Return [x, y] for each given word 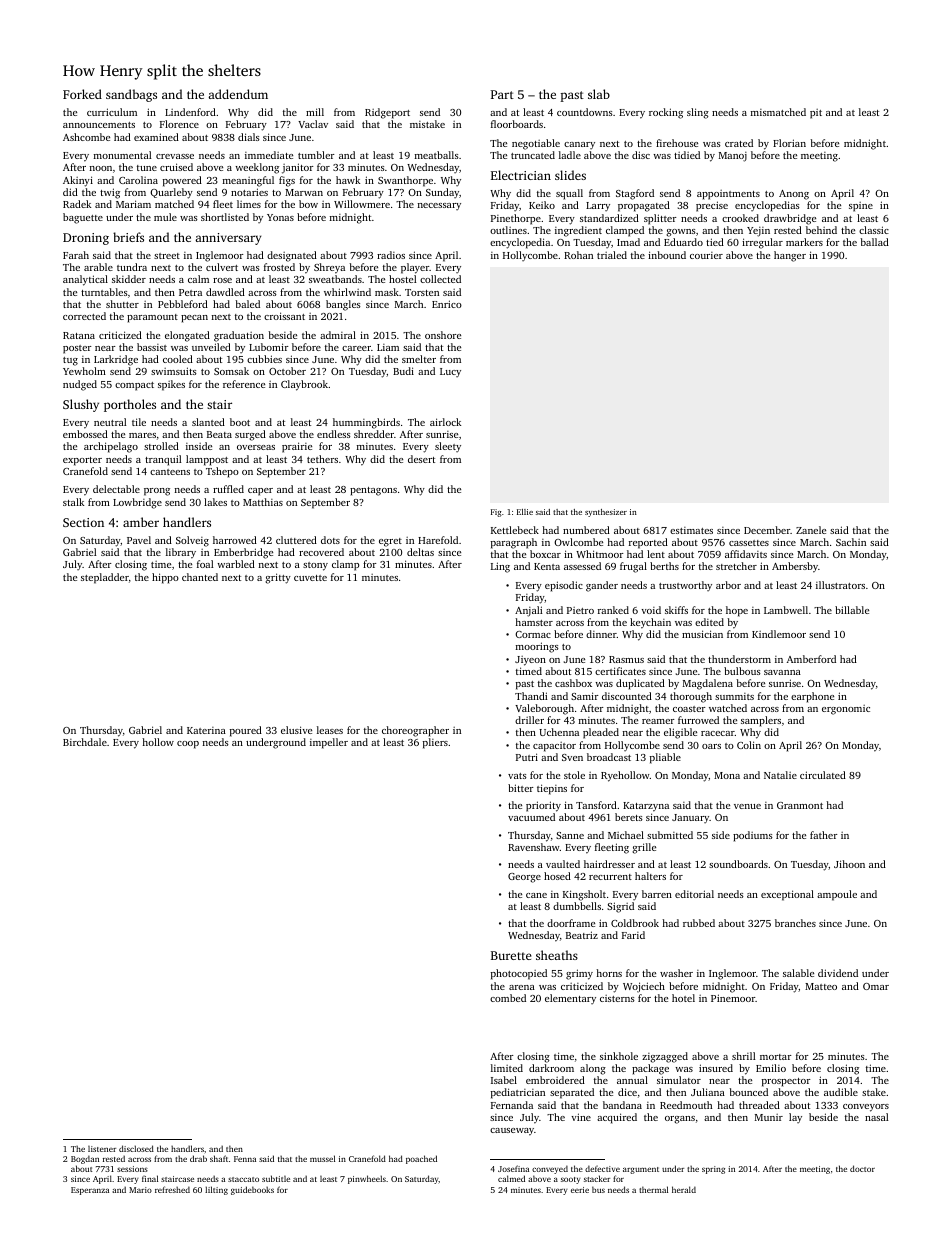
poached [421, 1159]
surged [250, 435]
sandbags [131, 95]
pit [816, 114]
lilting [216, 1190]
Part [502, 94]
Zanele [811, 530]
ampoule [837, 895]
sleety [448, 447]
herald [684, 1189]
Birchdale [85, 742]
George [524, 878]
